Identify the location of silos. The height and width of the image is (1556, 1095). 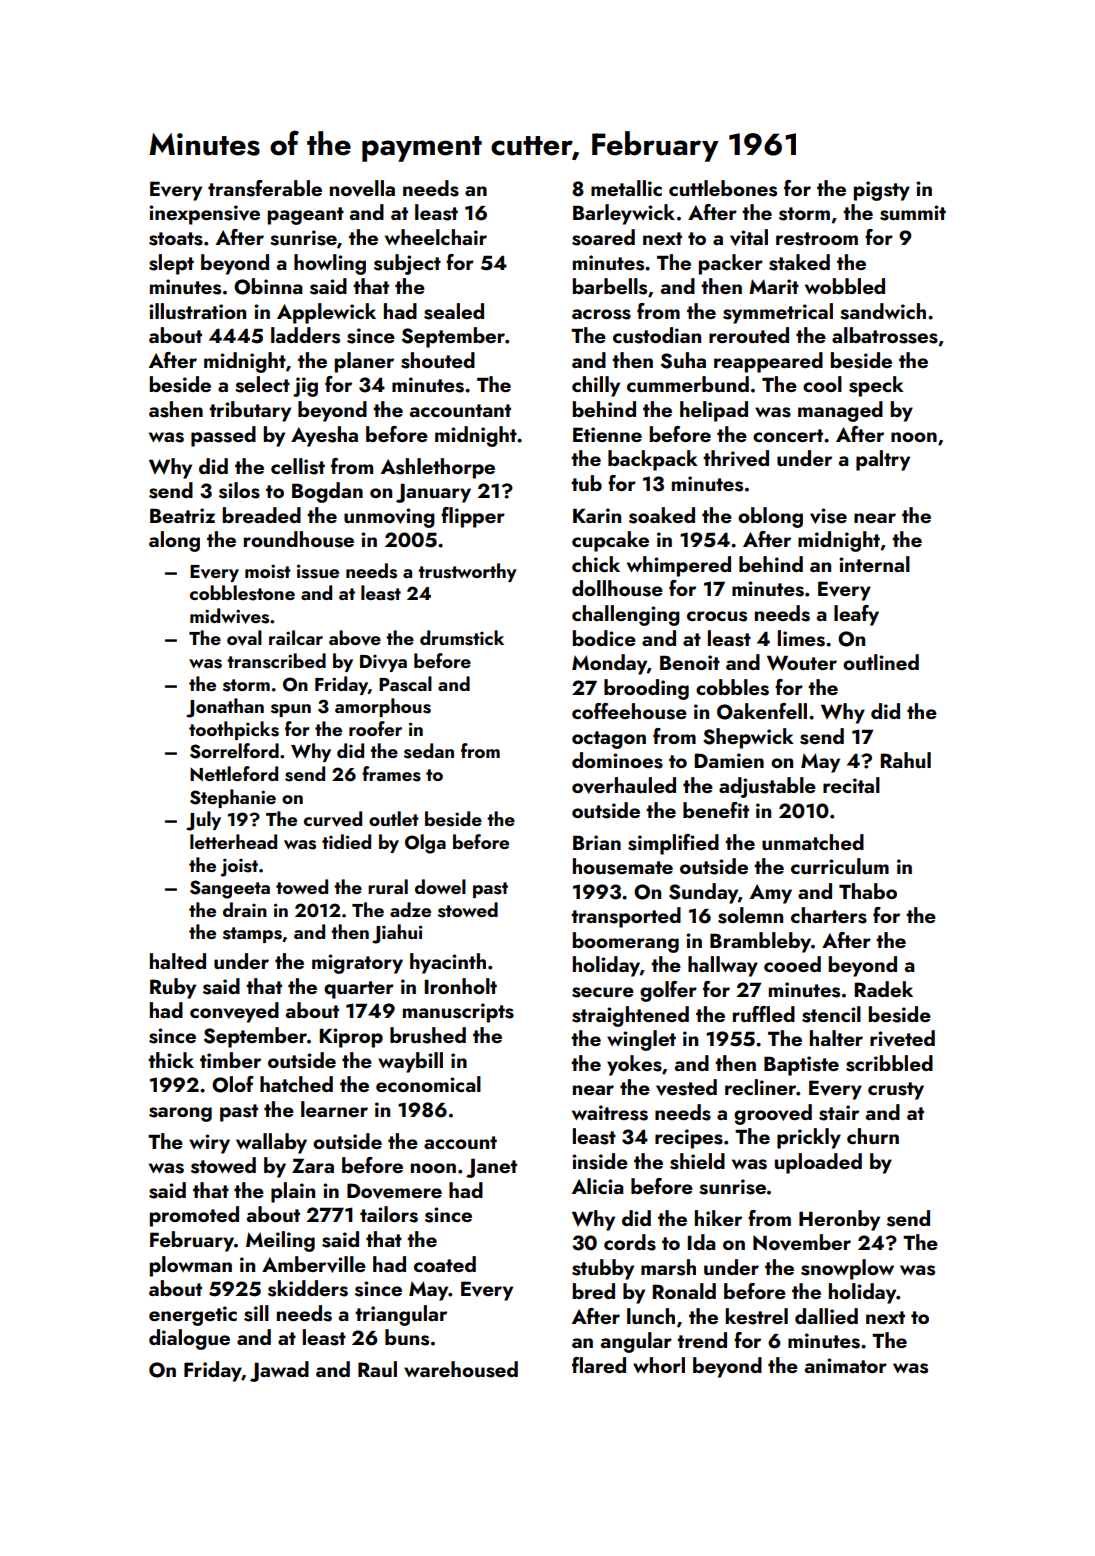
(239, 490).
